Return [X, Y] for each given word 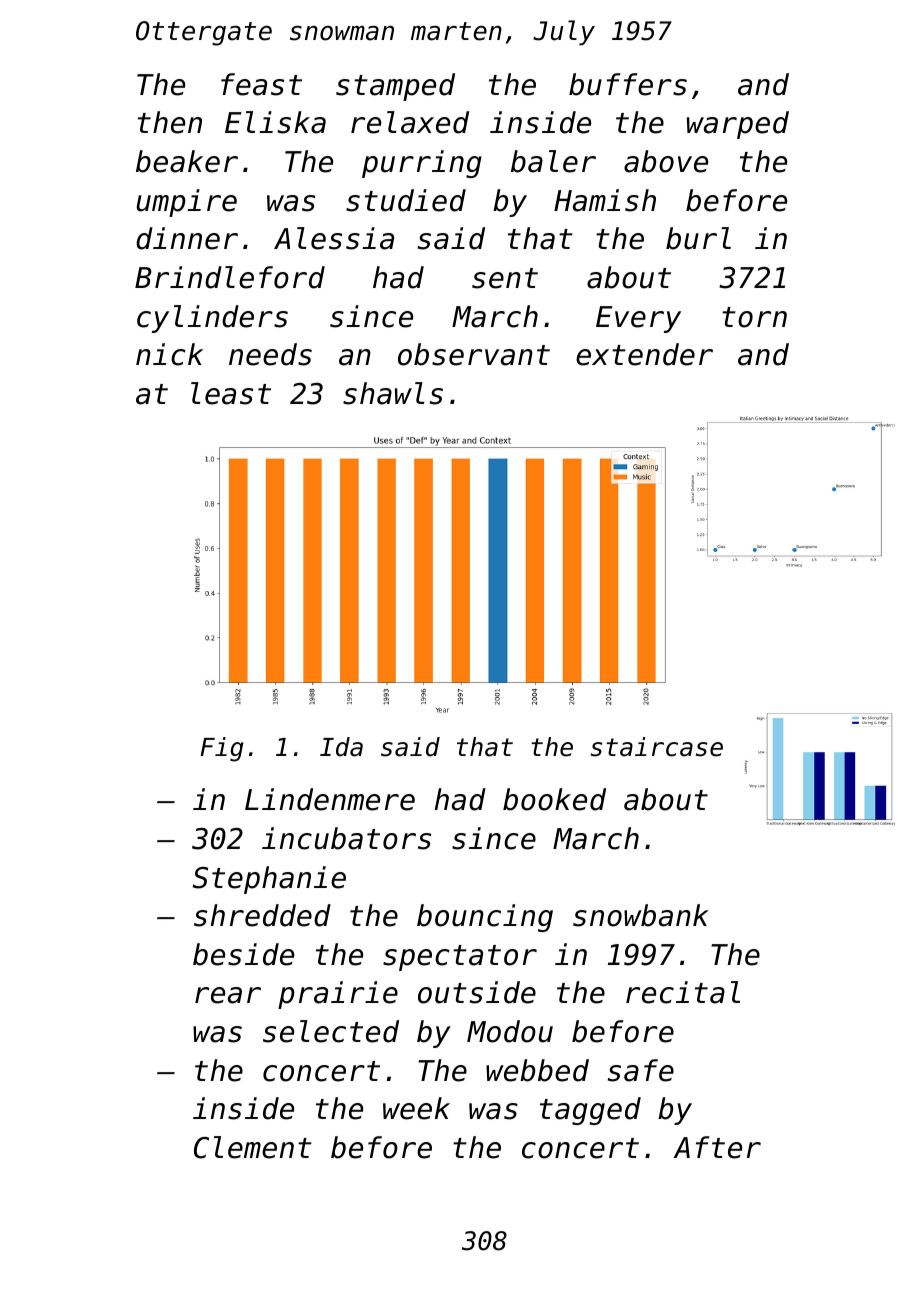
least [231, 393]
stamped [395, 87]
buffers [628, 84]
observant [474, 354]
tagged [590, 1111]
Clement [253, 1147]
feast [261, 84]
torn [754, 317]
